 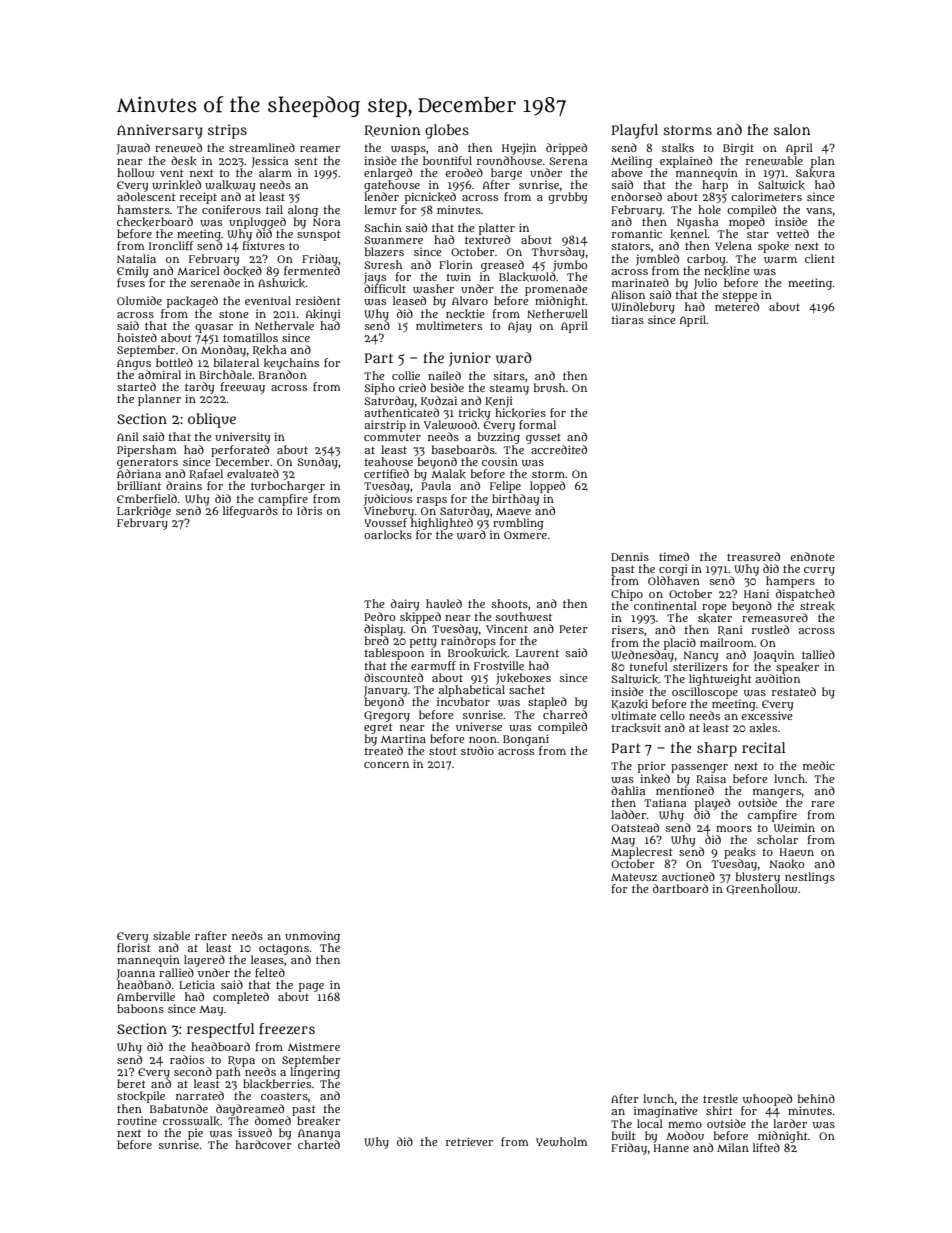 What do you see at coordinates (737, 306) in the image?
I see `metered` at bounding box center [737, 306].
